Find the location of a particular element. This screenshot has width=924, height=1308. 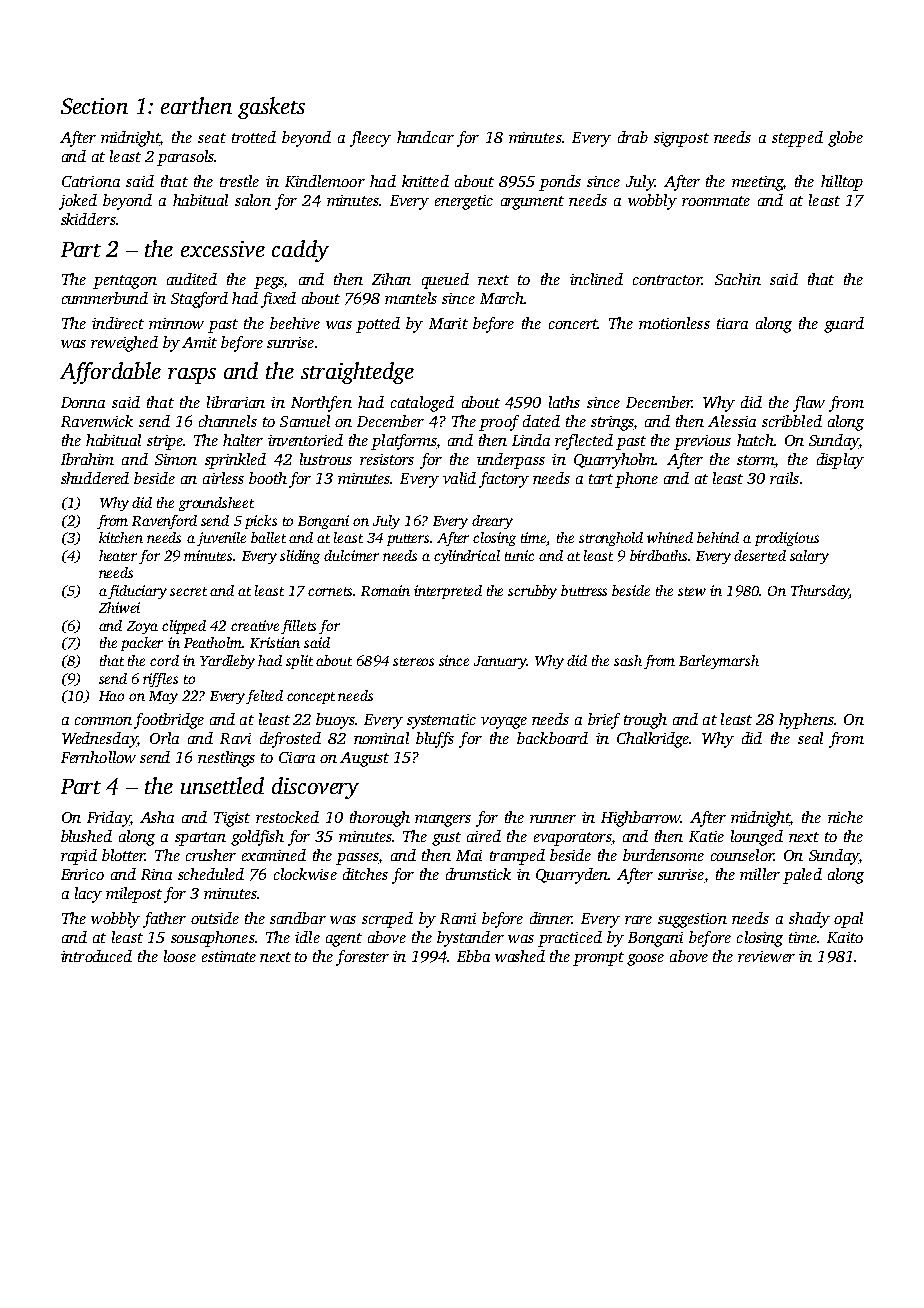

energetic is located at coordinates (464, 202).
